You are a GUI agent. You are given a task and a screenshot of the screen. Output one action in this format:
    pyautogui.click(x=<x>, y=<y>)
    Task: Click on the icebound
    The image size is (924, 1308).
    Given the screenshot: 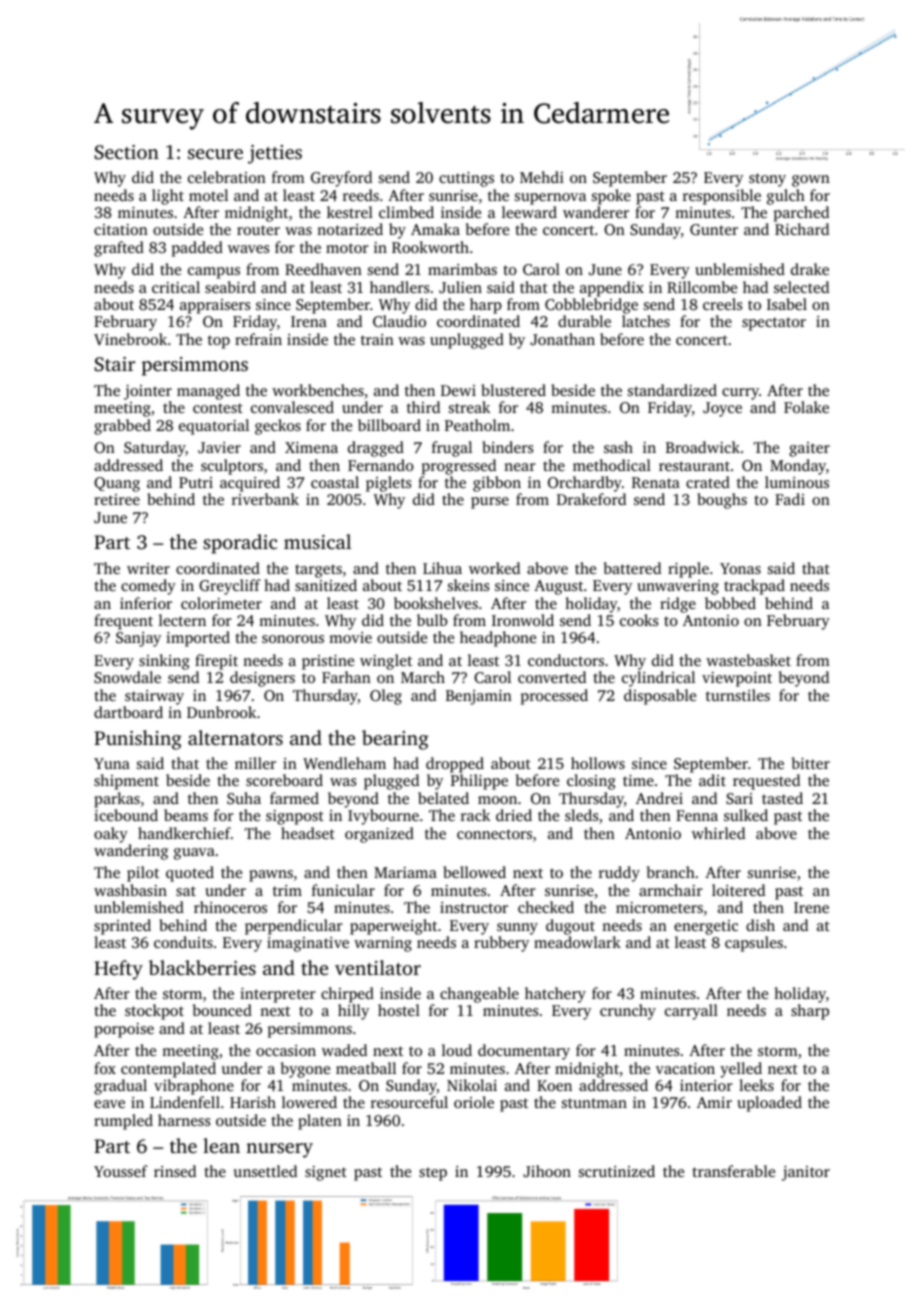 What is the action you would take?
    pyautogui.click(x=126, y=815)
